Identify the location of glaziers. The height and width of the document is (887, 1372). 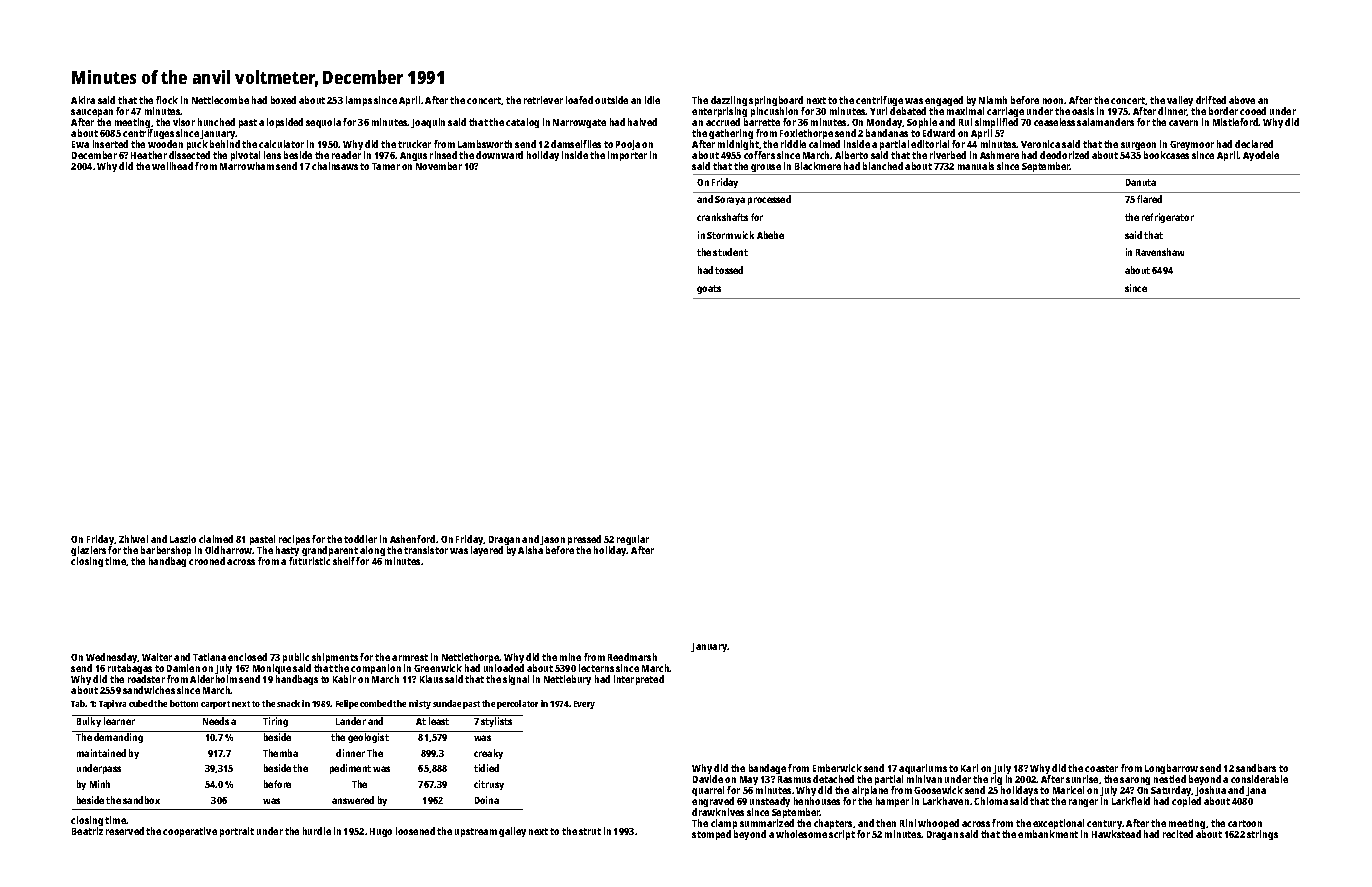
(88, 552).
